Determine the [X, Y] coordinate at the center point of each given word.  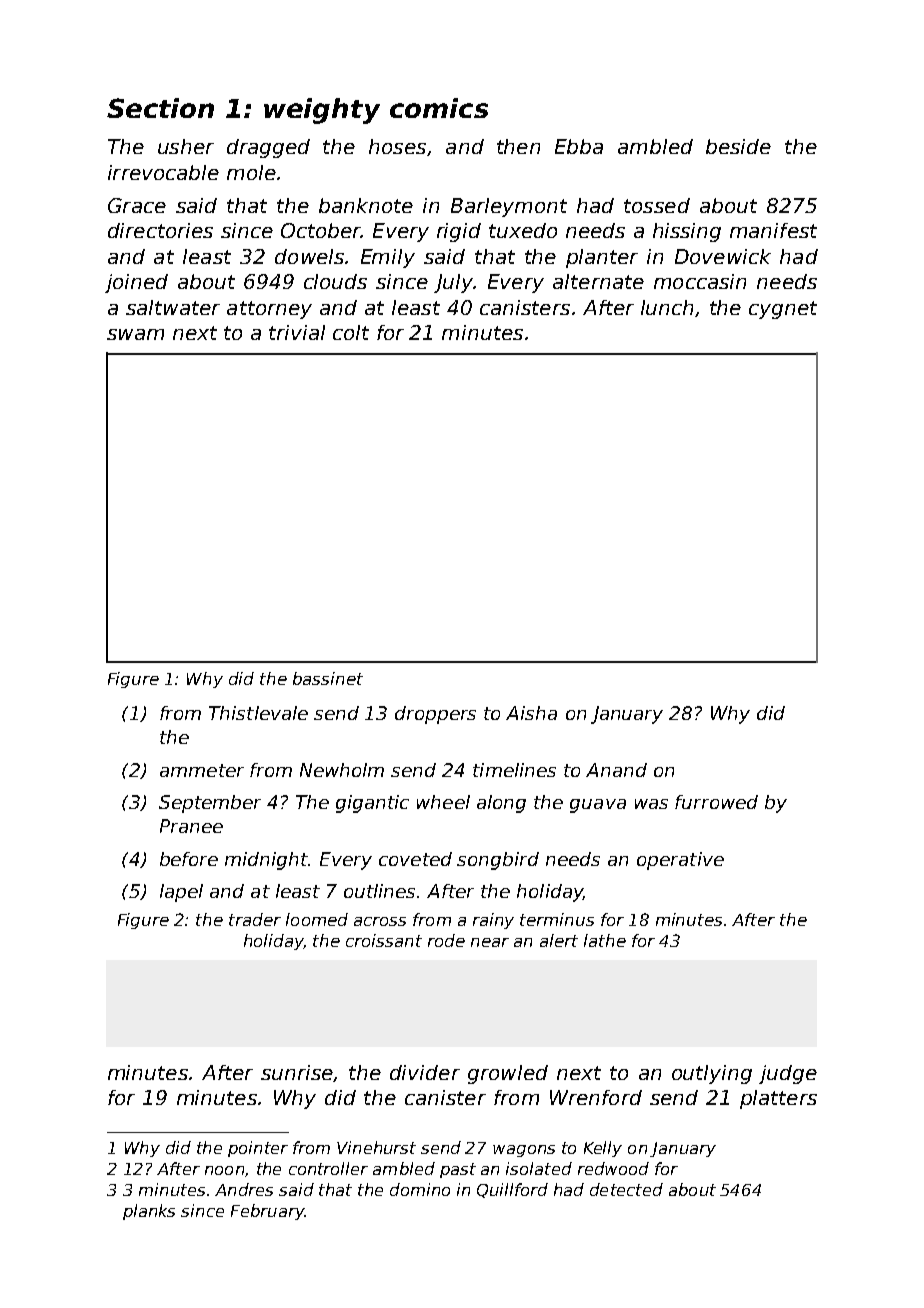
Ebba [579, 146]
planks [149, 1212]
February [267, 1212]
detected [626, 1189]
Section [160, 108]
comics [439, 108]
